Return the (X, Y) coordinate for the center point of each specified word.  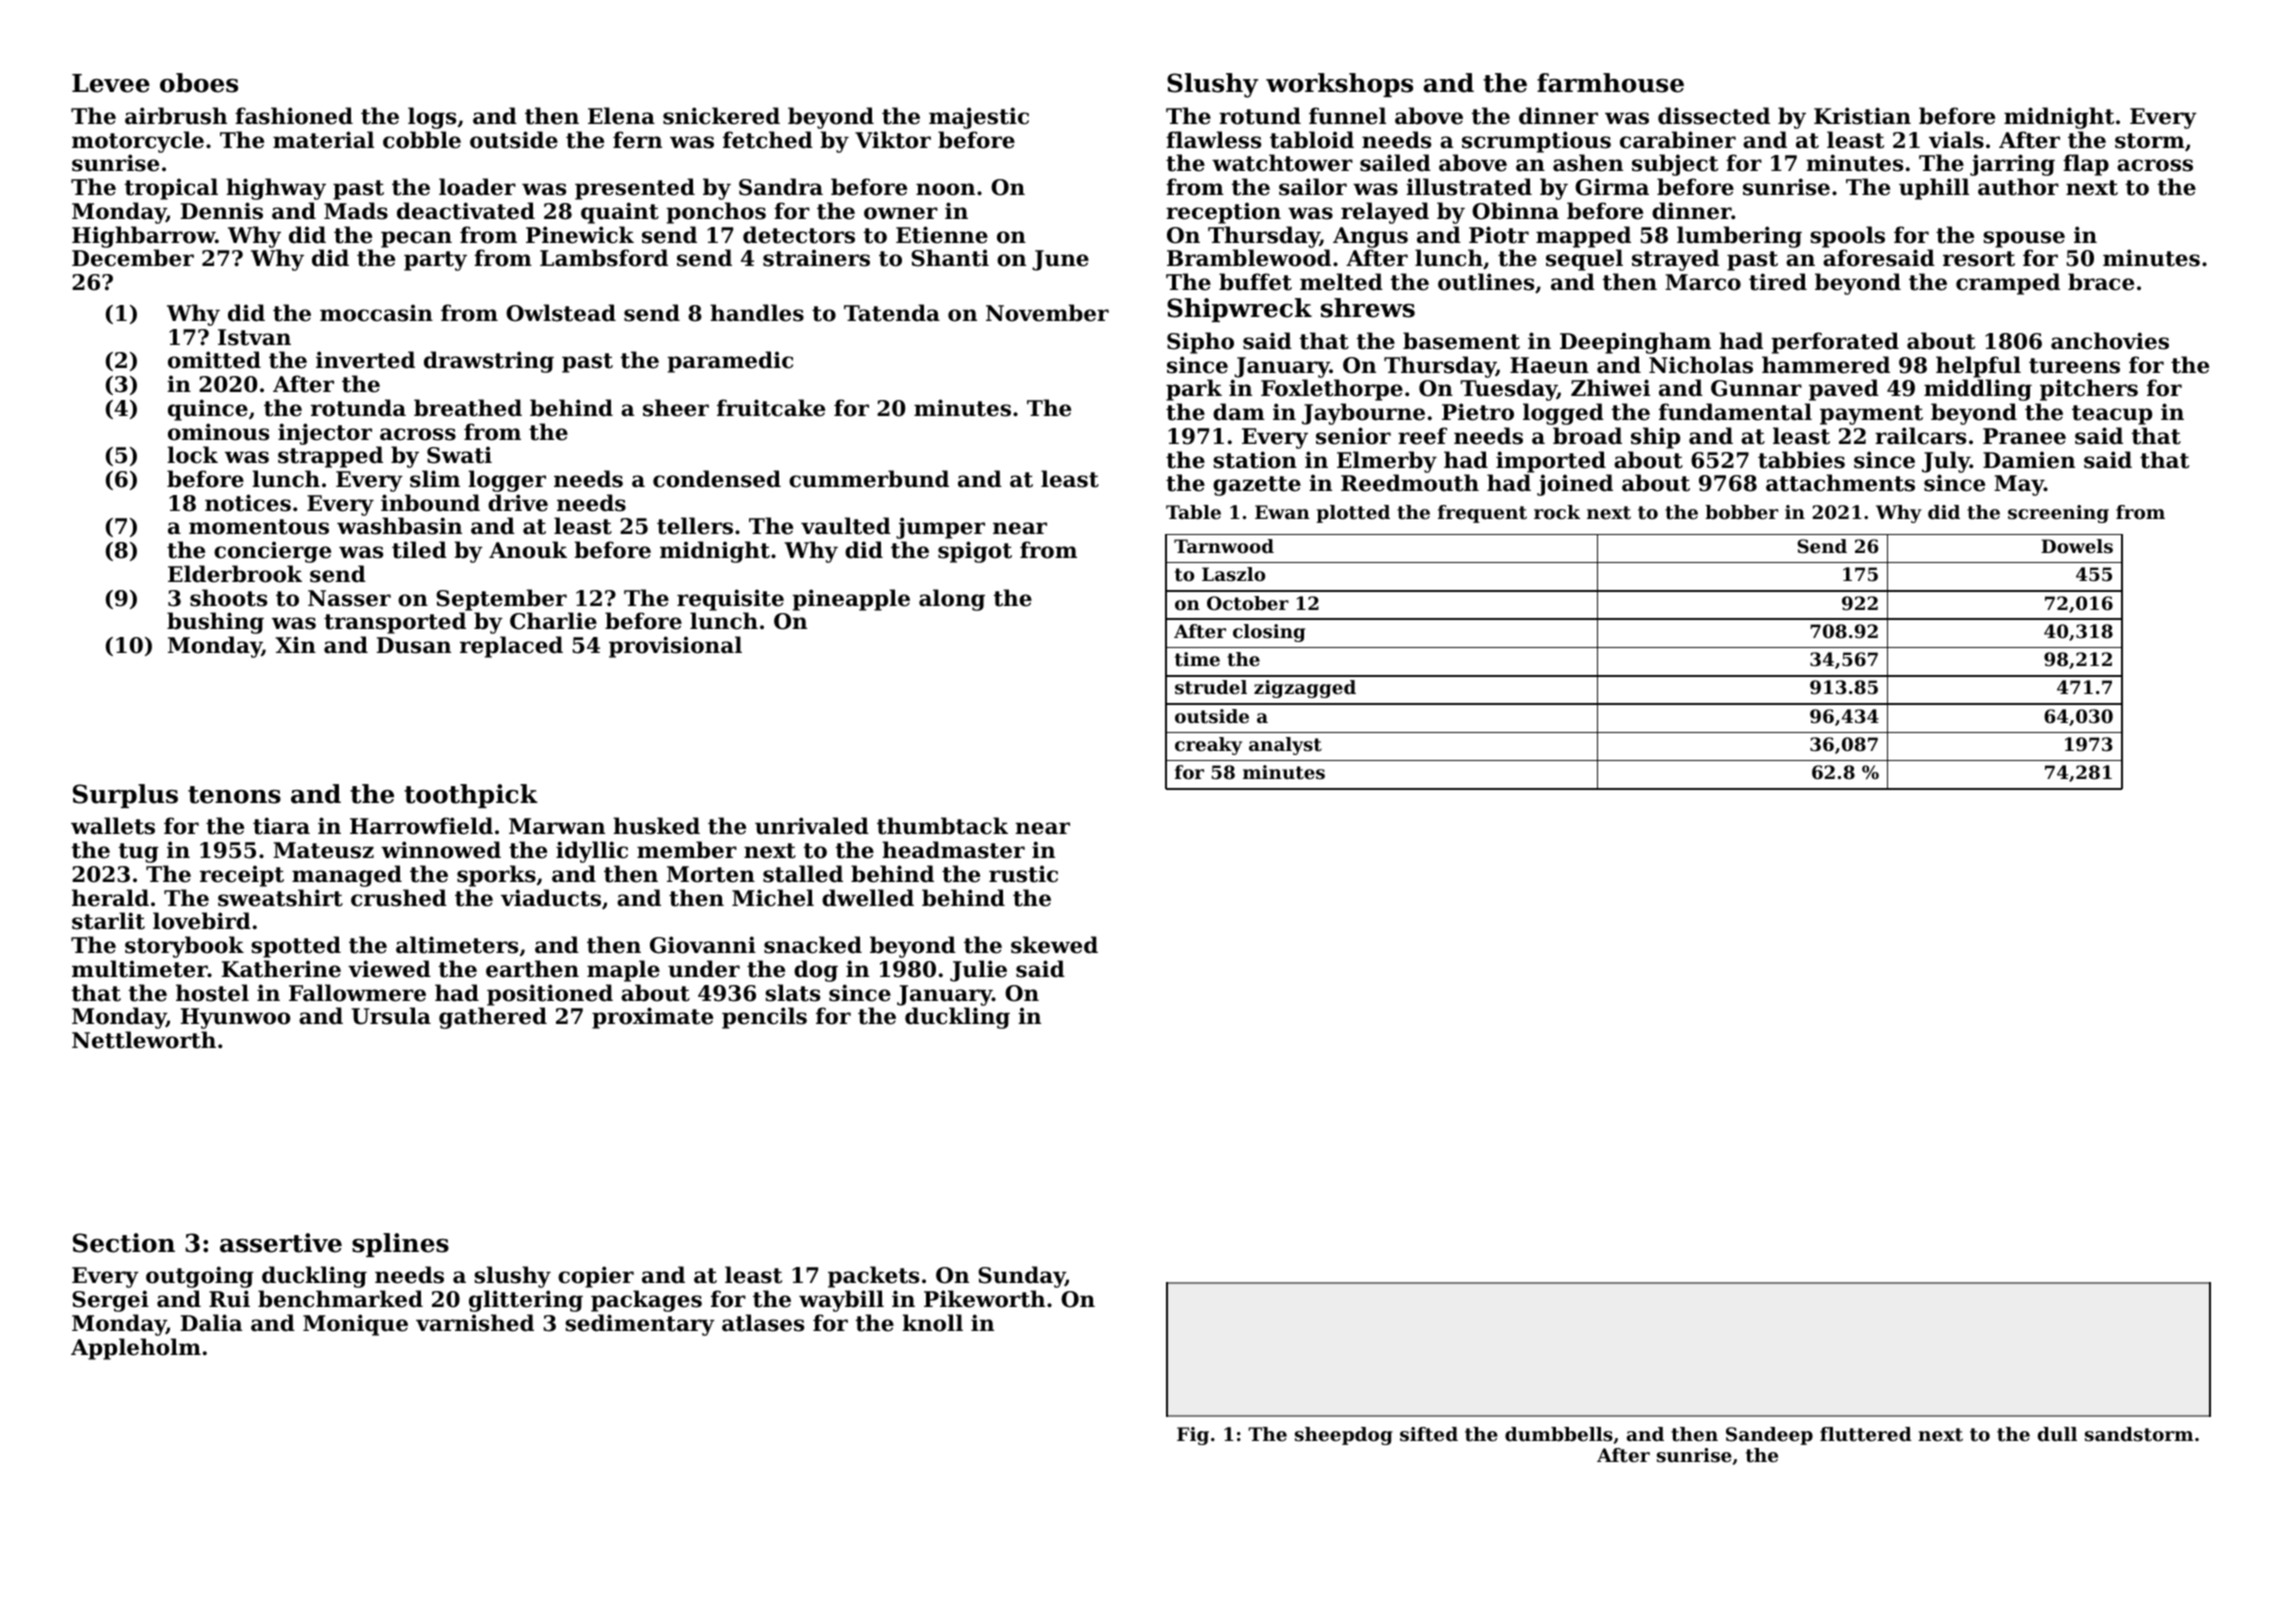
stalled (803, 874)
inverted (365, 360)
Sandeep (1769, 1436)
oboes (199, 83)
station (1255, 460)
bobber (1741, 512)
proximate (652, 1018)
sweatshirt (280, 898)
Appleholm (136, 1349)
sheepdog (1344, 1436)
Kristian (1862, 116)
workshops (1339, 85)
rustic (1023, 874)
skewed (1054, 945)
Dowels (2077, 546)
